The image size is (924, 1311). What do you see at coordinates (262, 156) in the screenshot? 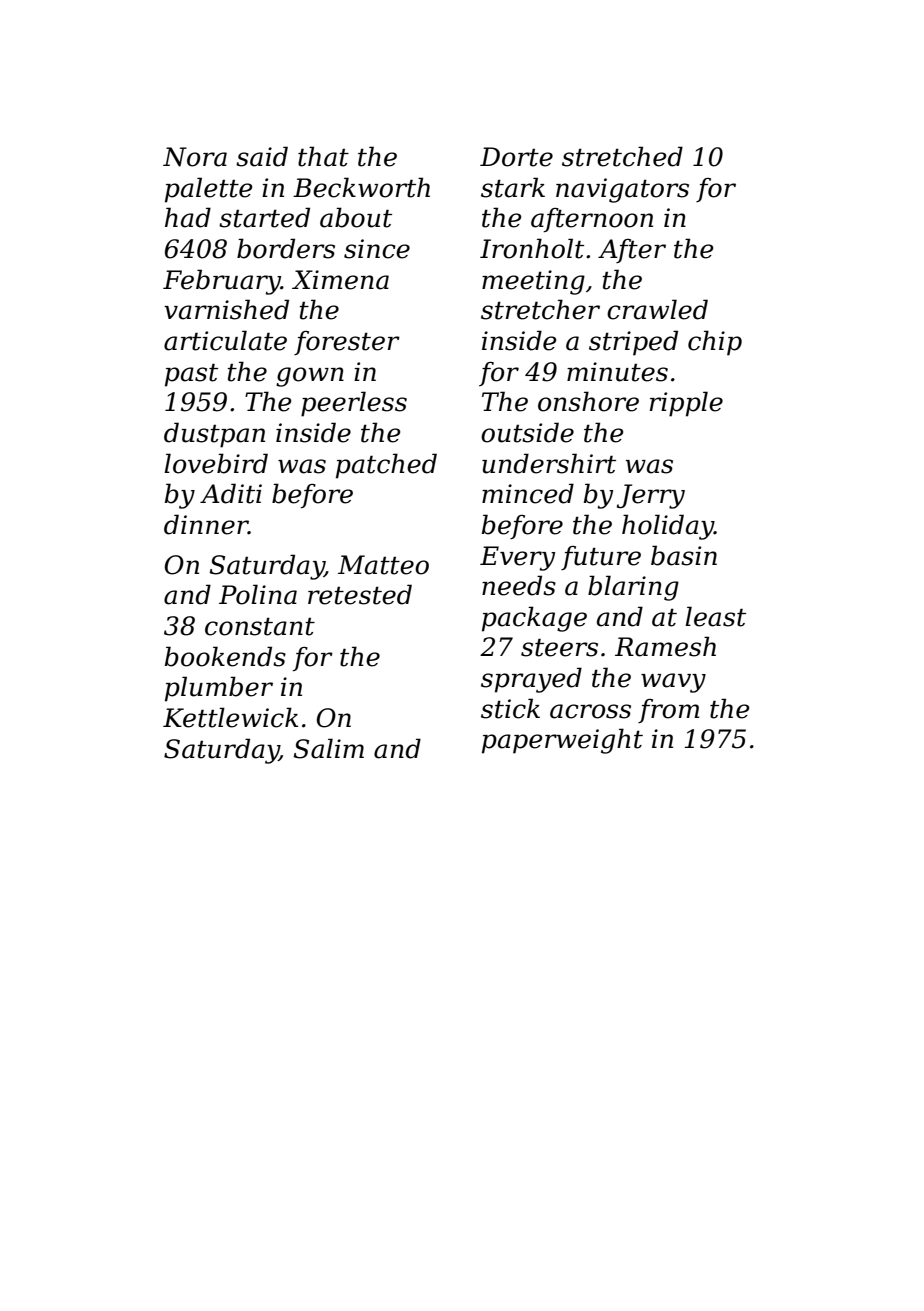
I see `said` at bounding box center [262, 156].
